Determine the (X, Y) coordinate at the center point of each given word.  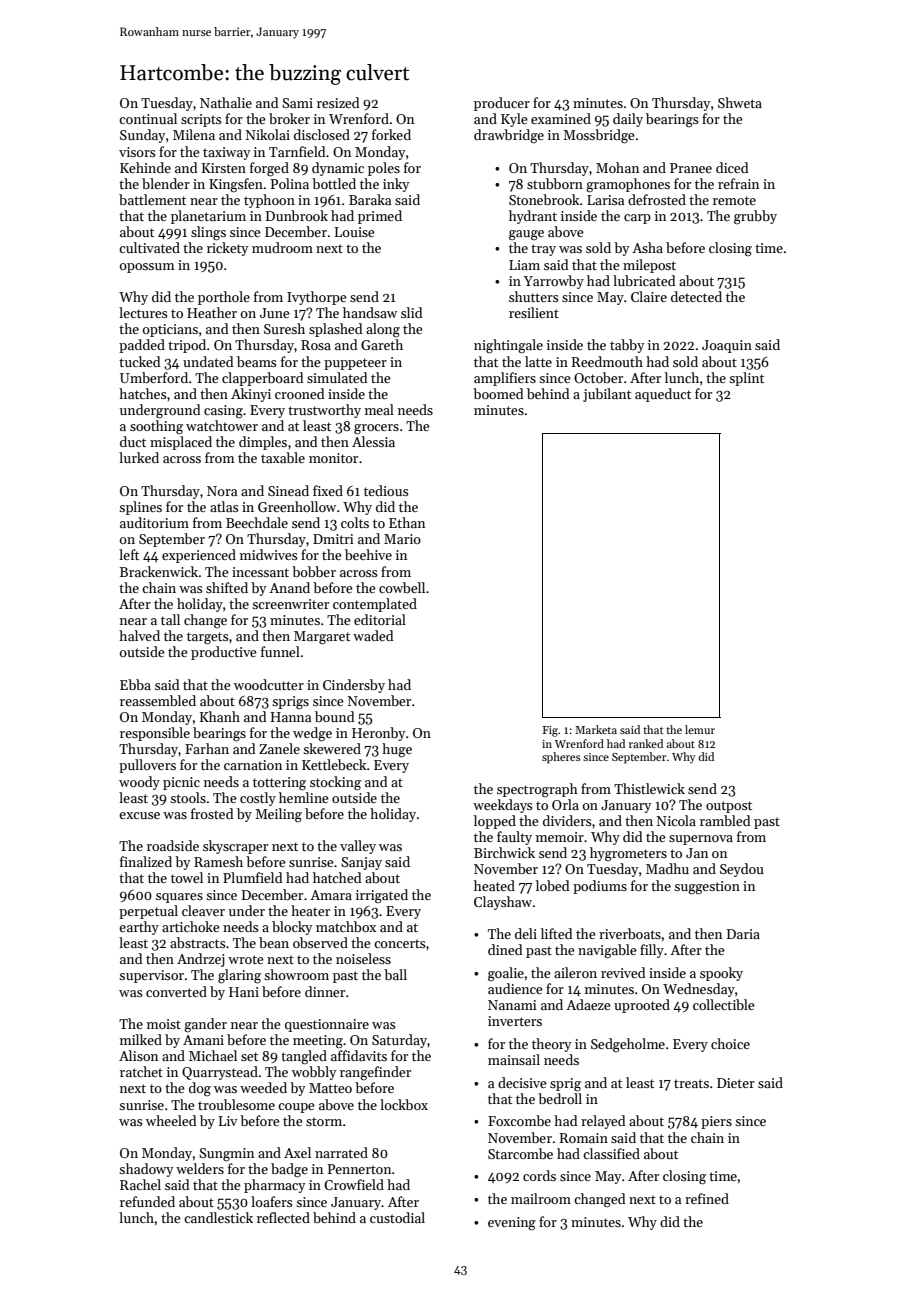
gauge (526, 235)
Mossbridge (599, 136)
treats (691, 1083)
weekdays (502, 806)
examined (561, 118)
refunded (147, 1201)
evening (512, 1224)
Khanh (220, 716)
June (275, 313)
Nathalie (226, 102)
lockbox (404, 1104)
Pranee (691, 168)
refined (707, 1198)
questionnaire (327, 1025)
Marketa (596, 729)
